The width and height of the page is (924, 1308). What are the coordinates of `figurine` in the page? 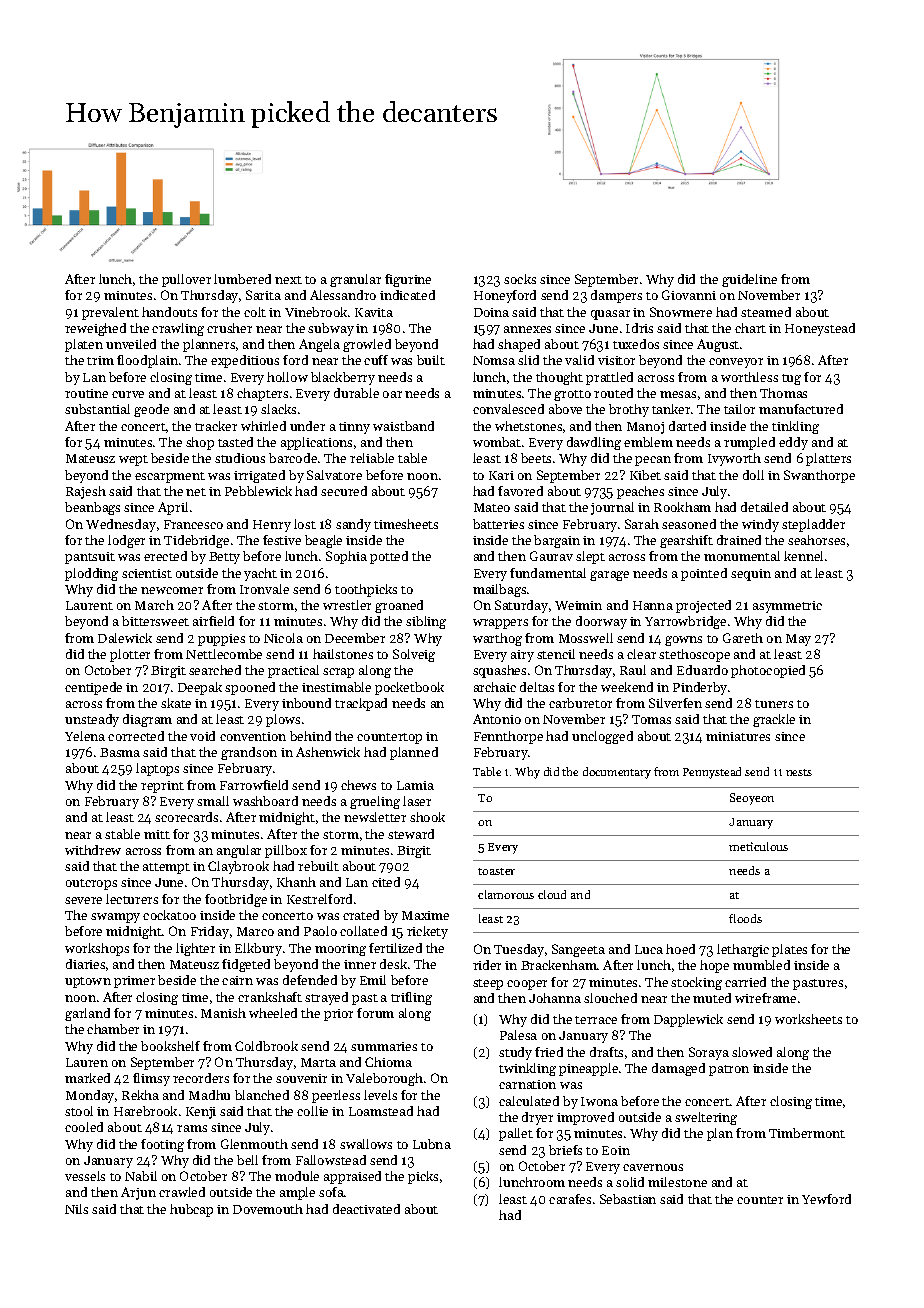 It's located at (408, 280).
